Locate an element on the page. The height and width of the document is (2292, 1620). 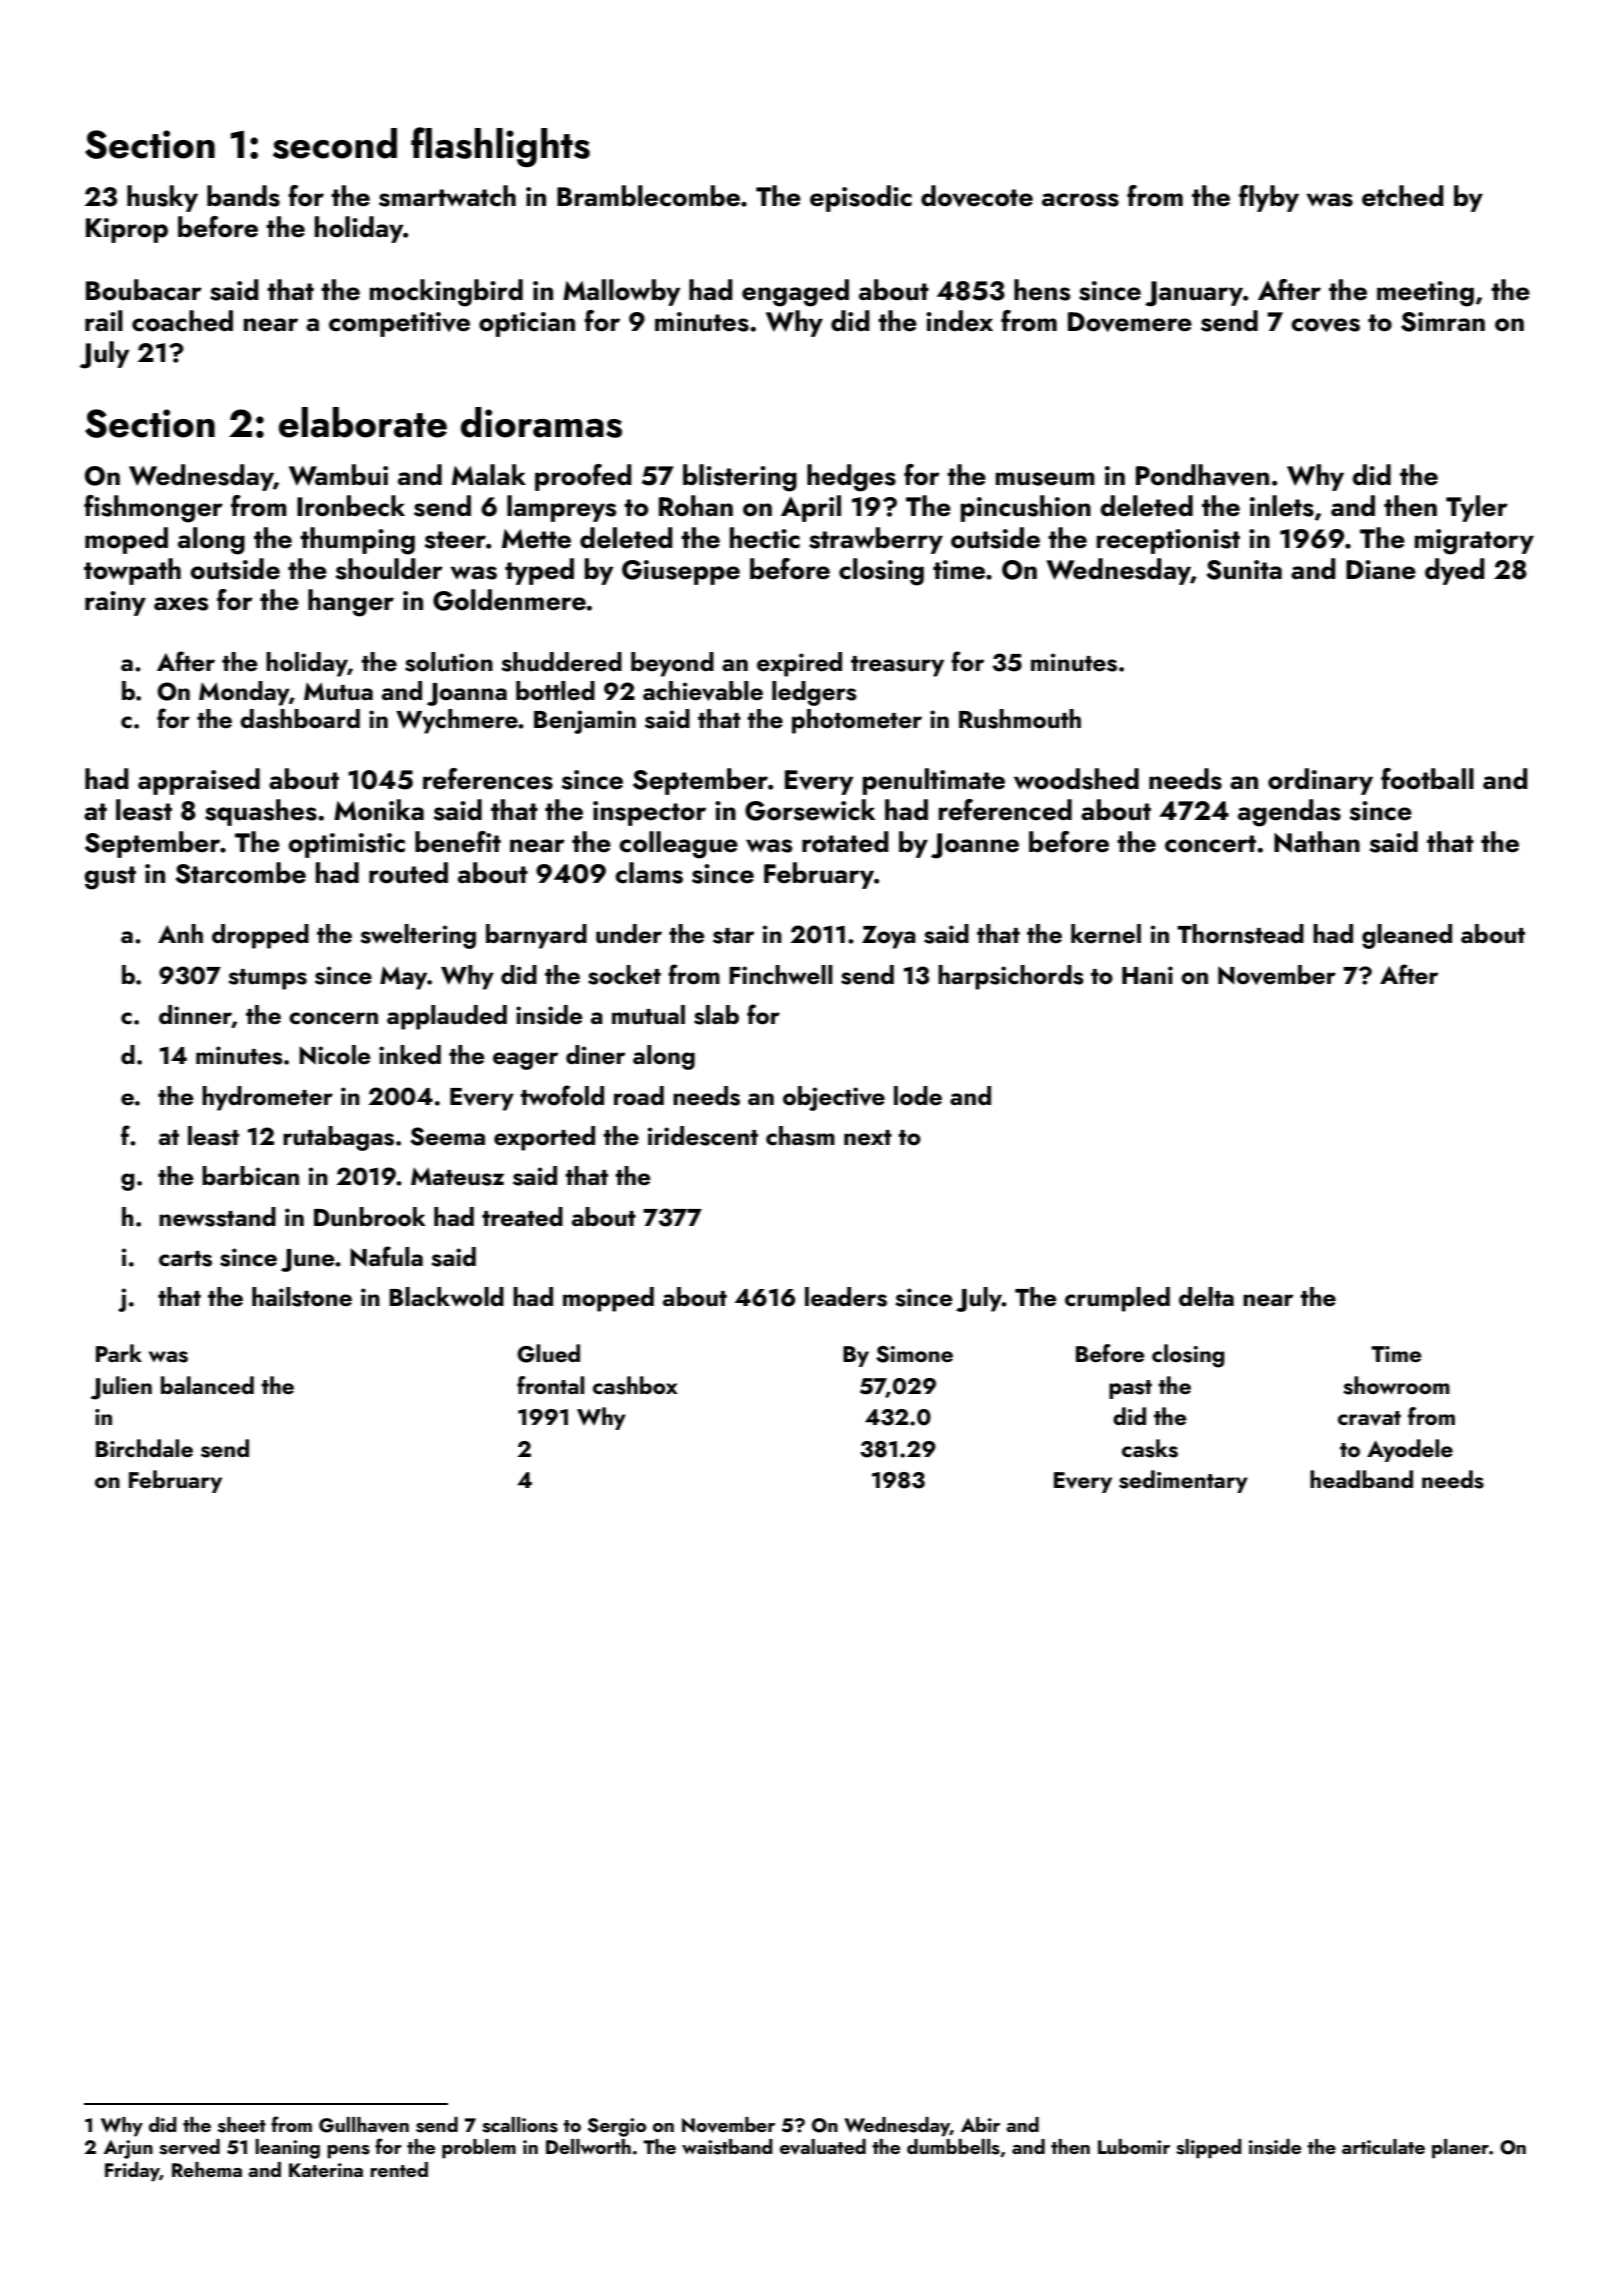
squashes is located at coordinates (261, 812).
